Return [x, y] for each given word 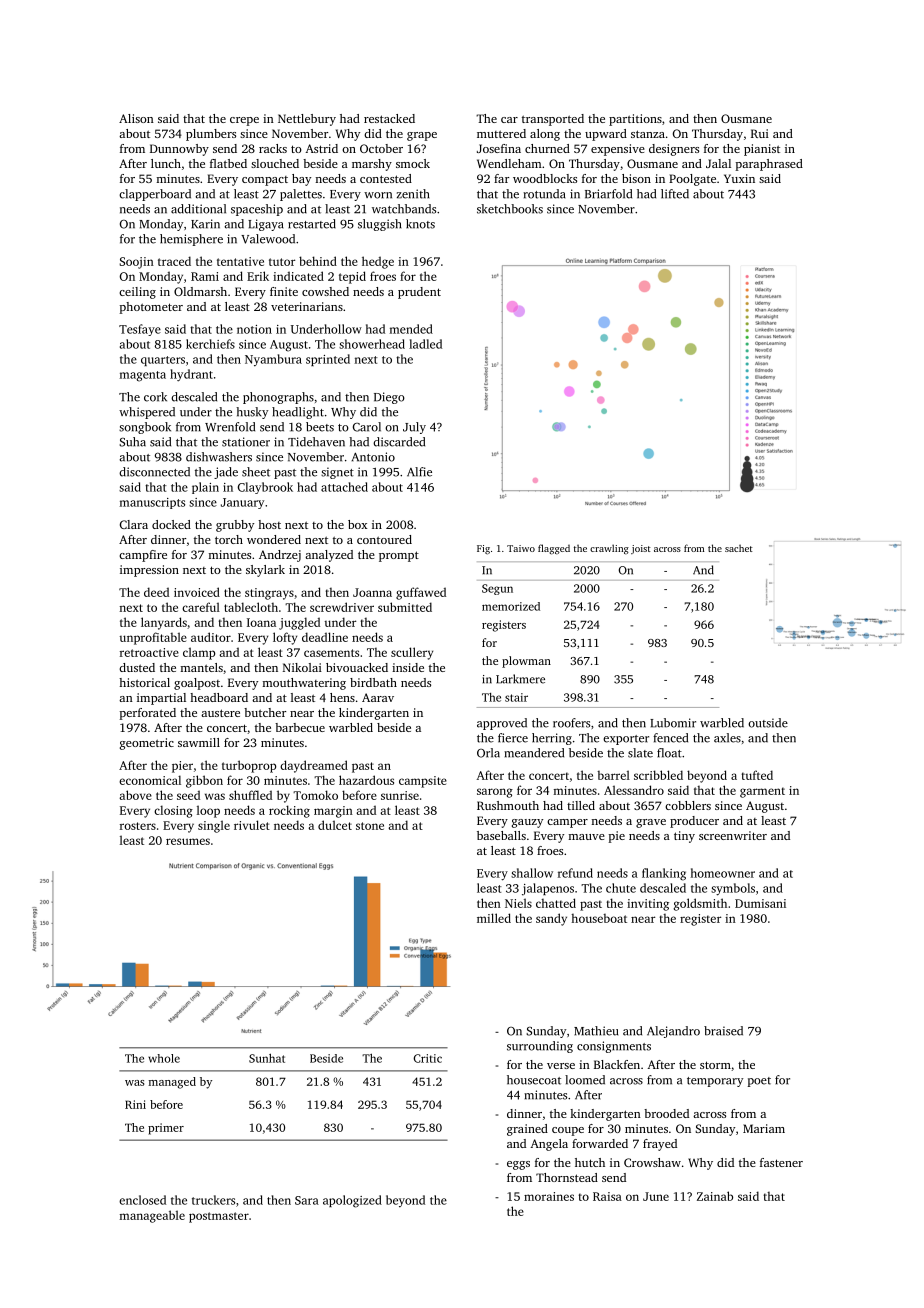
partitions [635, 120]
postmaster [219, 1217]
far [501, 178]
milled [494, 918]
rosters [138, 826]
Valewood [268, 239]
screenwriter [733, 835]
